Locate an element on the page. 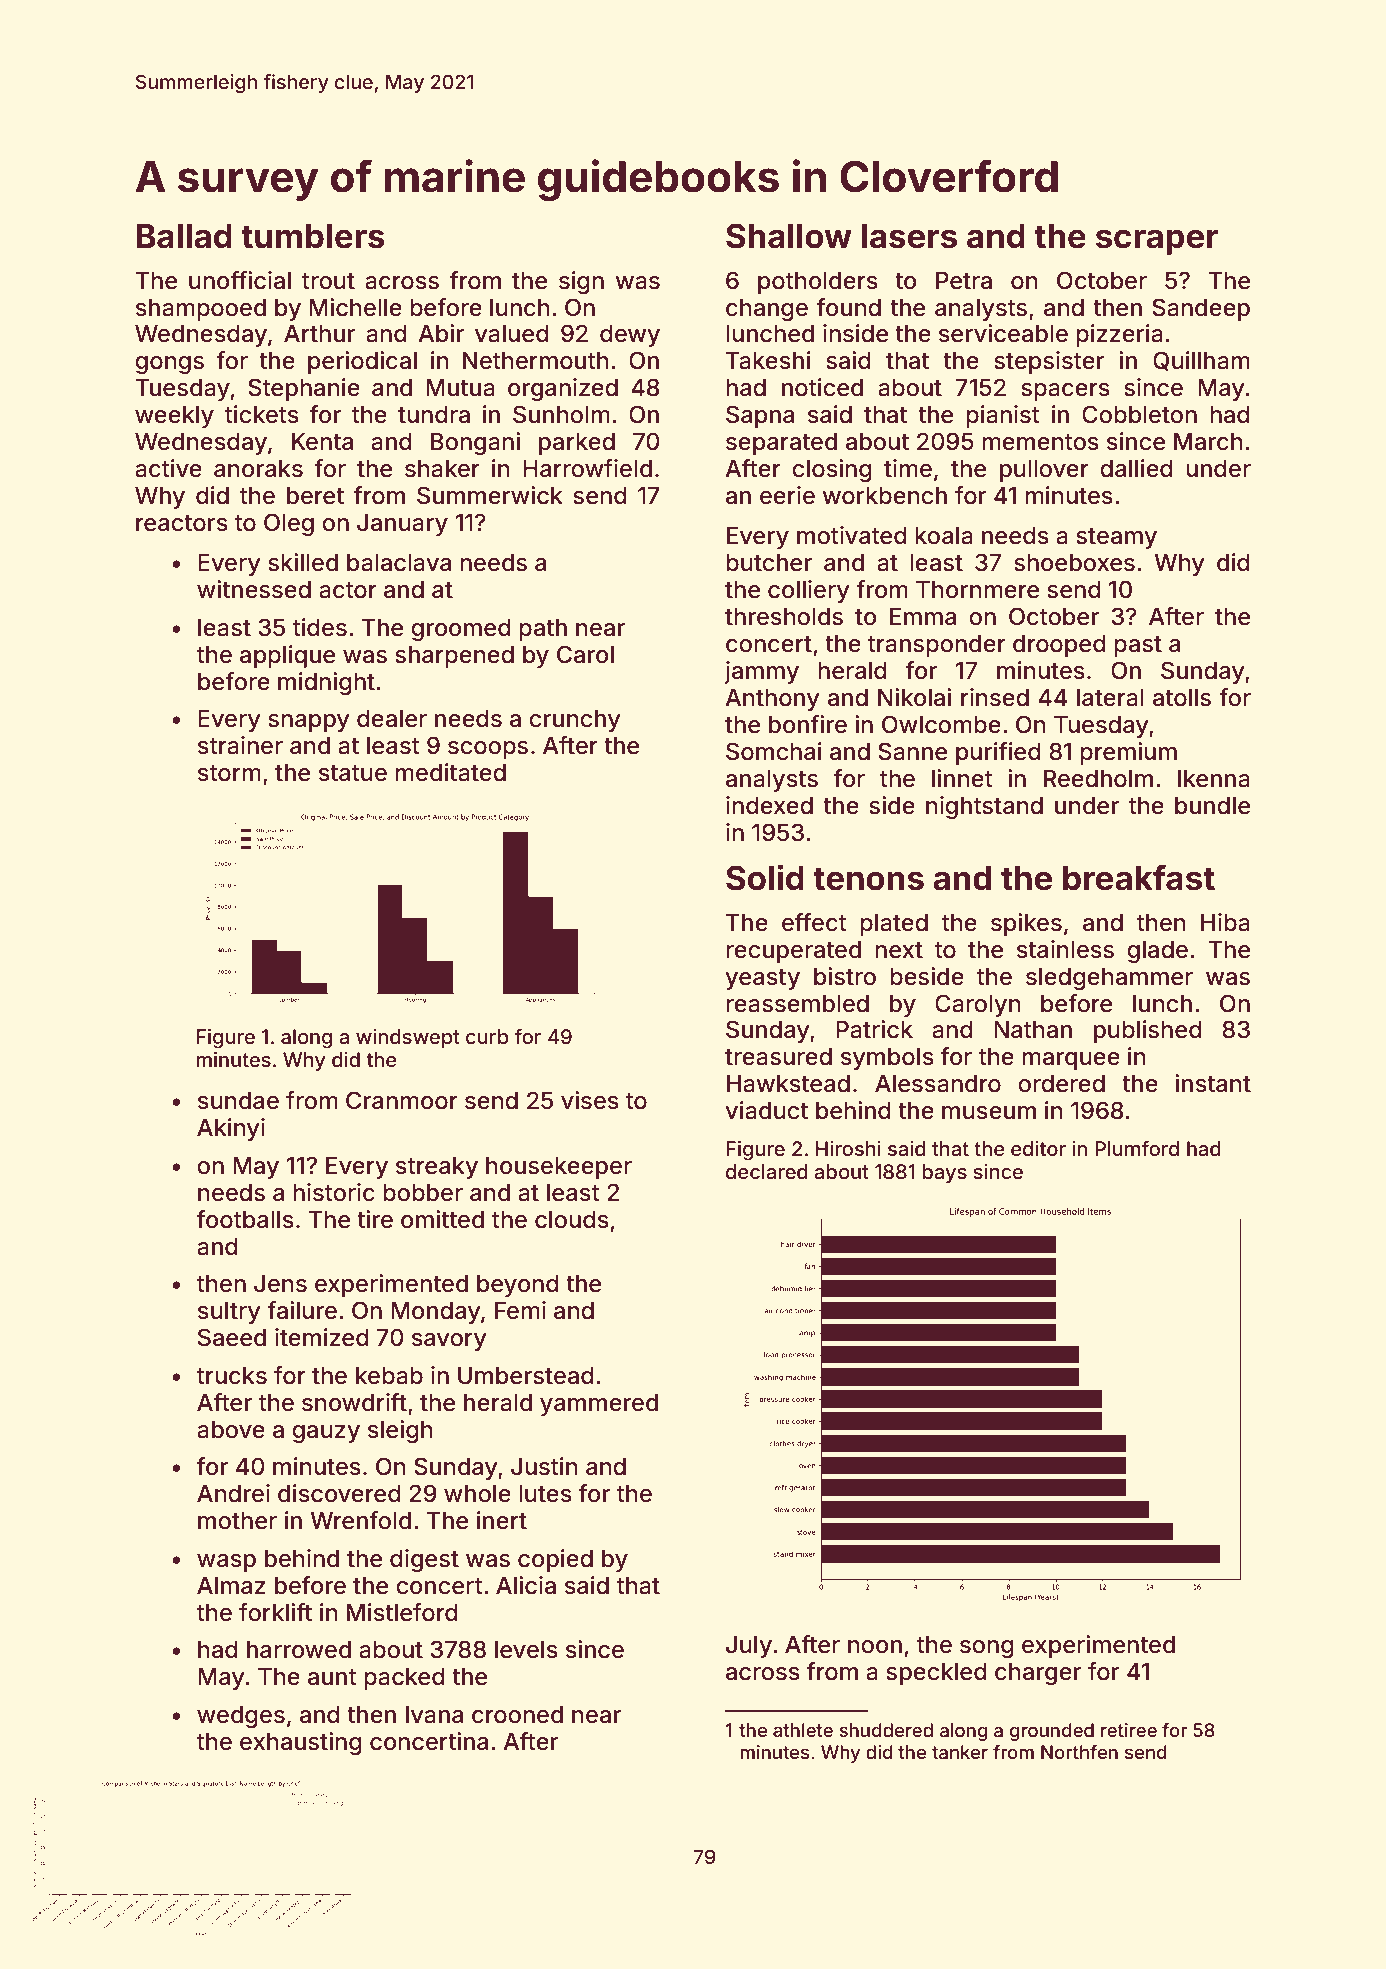 This document has width=1386, height=1969. vises is located at coordinates (590, 1100).
